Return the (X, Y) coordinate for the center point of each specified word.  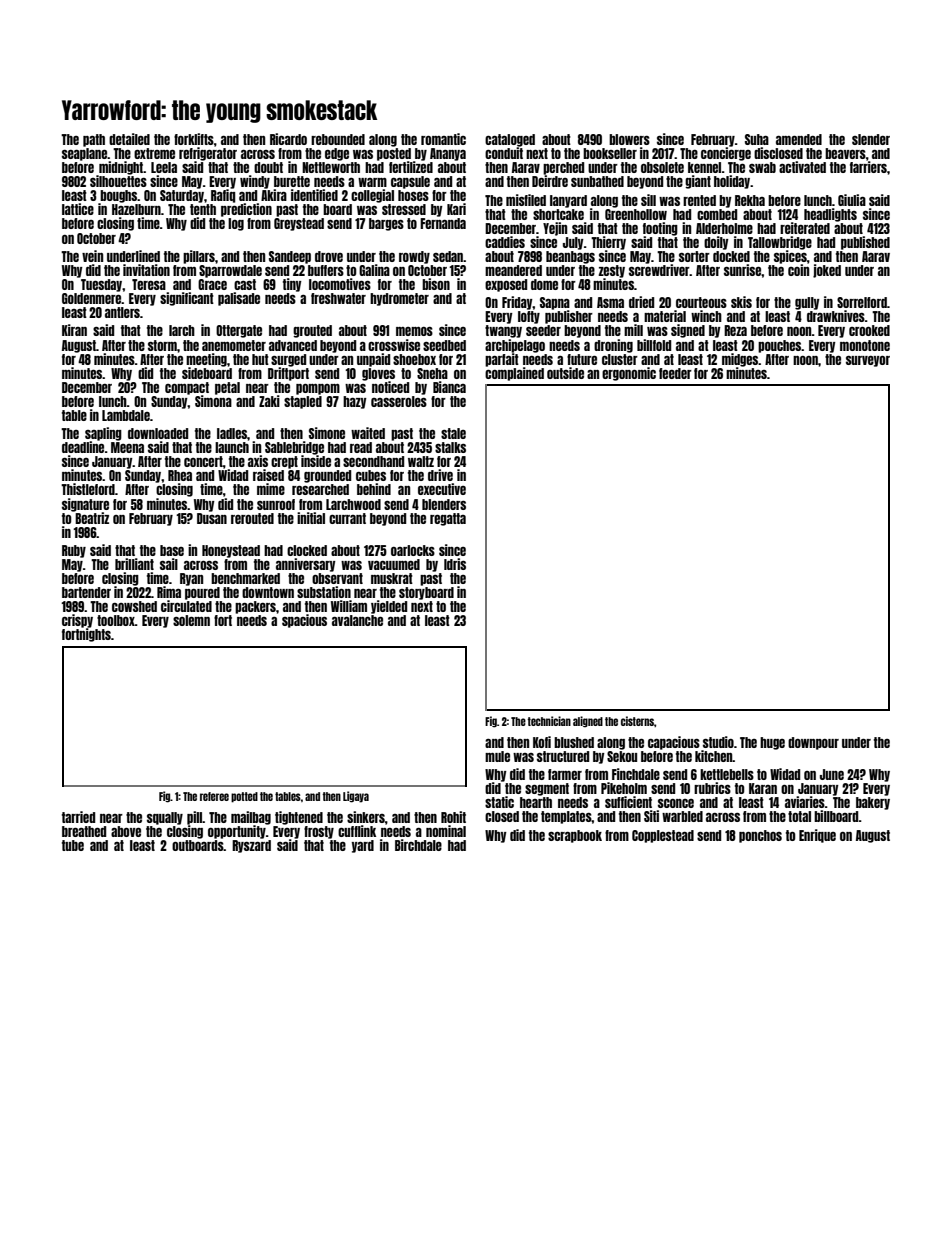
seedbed (444, 345)
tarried (78, 817)
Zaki (269, 401)
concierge (726, 154)
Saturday (182, 196)
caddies (505, 242)
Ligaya (356, 797)
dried (641, 302)
